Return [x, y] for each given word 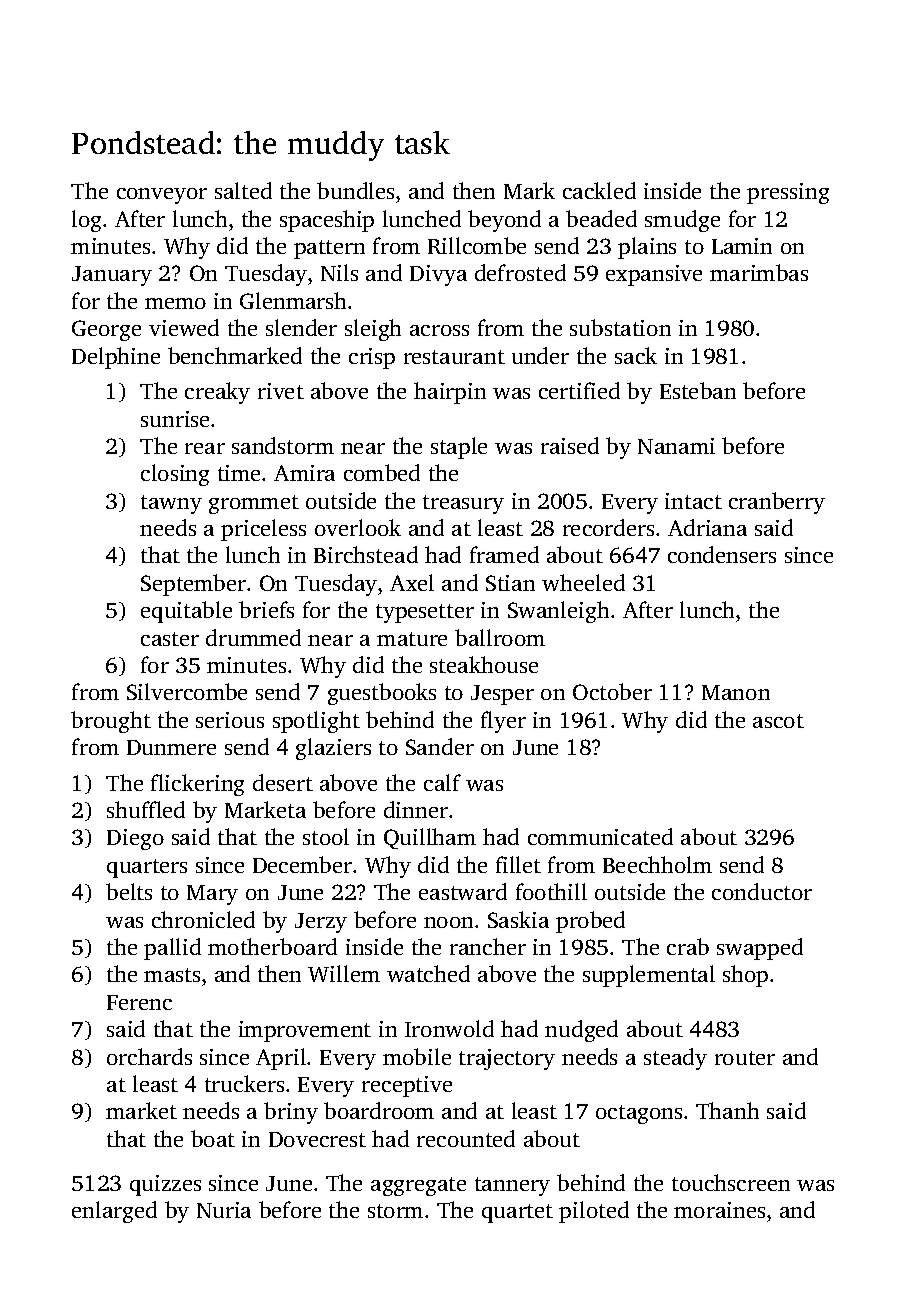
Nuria [224, 1210]
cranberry [777, 503]
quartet [517, 1213]
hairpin [450, 393]
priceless [263, 530]
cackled [599, 190]
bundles [355, 190]
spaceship [327, 221]
